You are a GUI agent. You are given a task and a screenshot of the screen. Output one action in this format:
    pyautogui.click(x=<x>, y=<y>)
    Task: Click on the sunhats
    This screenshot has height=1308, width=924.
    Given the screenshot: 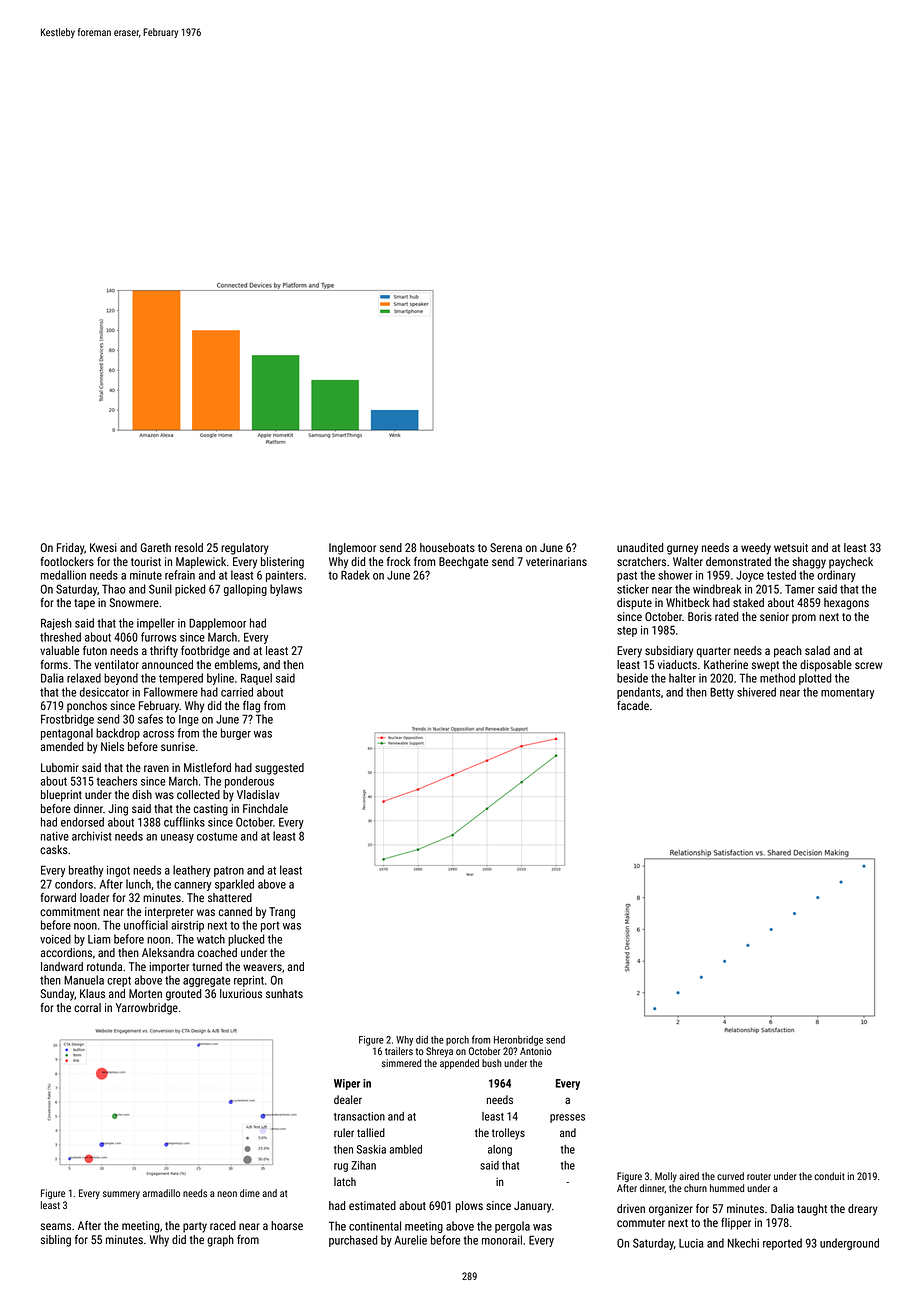 What is the action you would take?
    pyautogui.click(x=284, y=993)
